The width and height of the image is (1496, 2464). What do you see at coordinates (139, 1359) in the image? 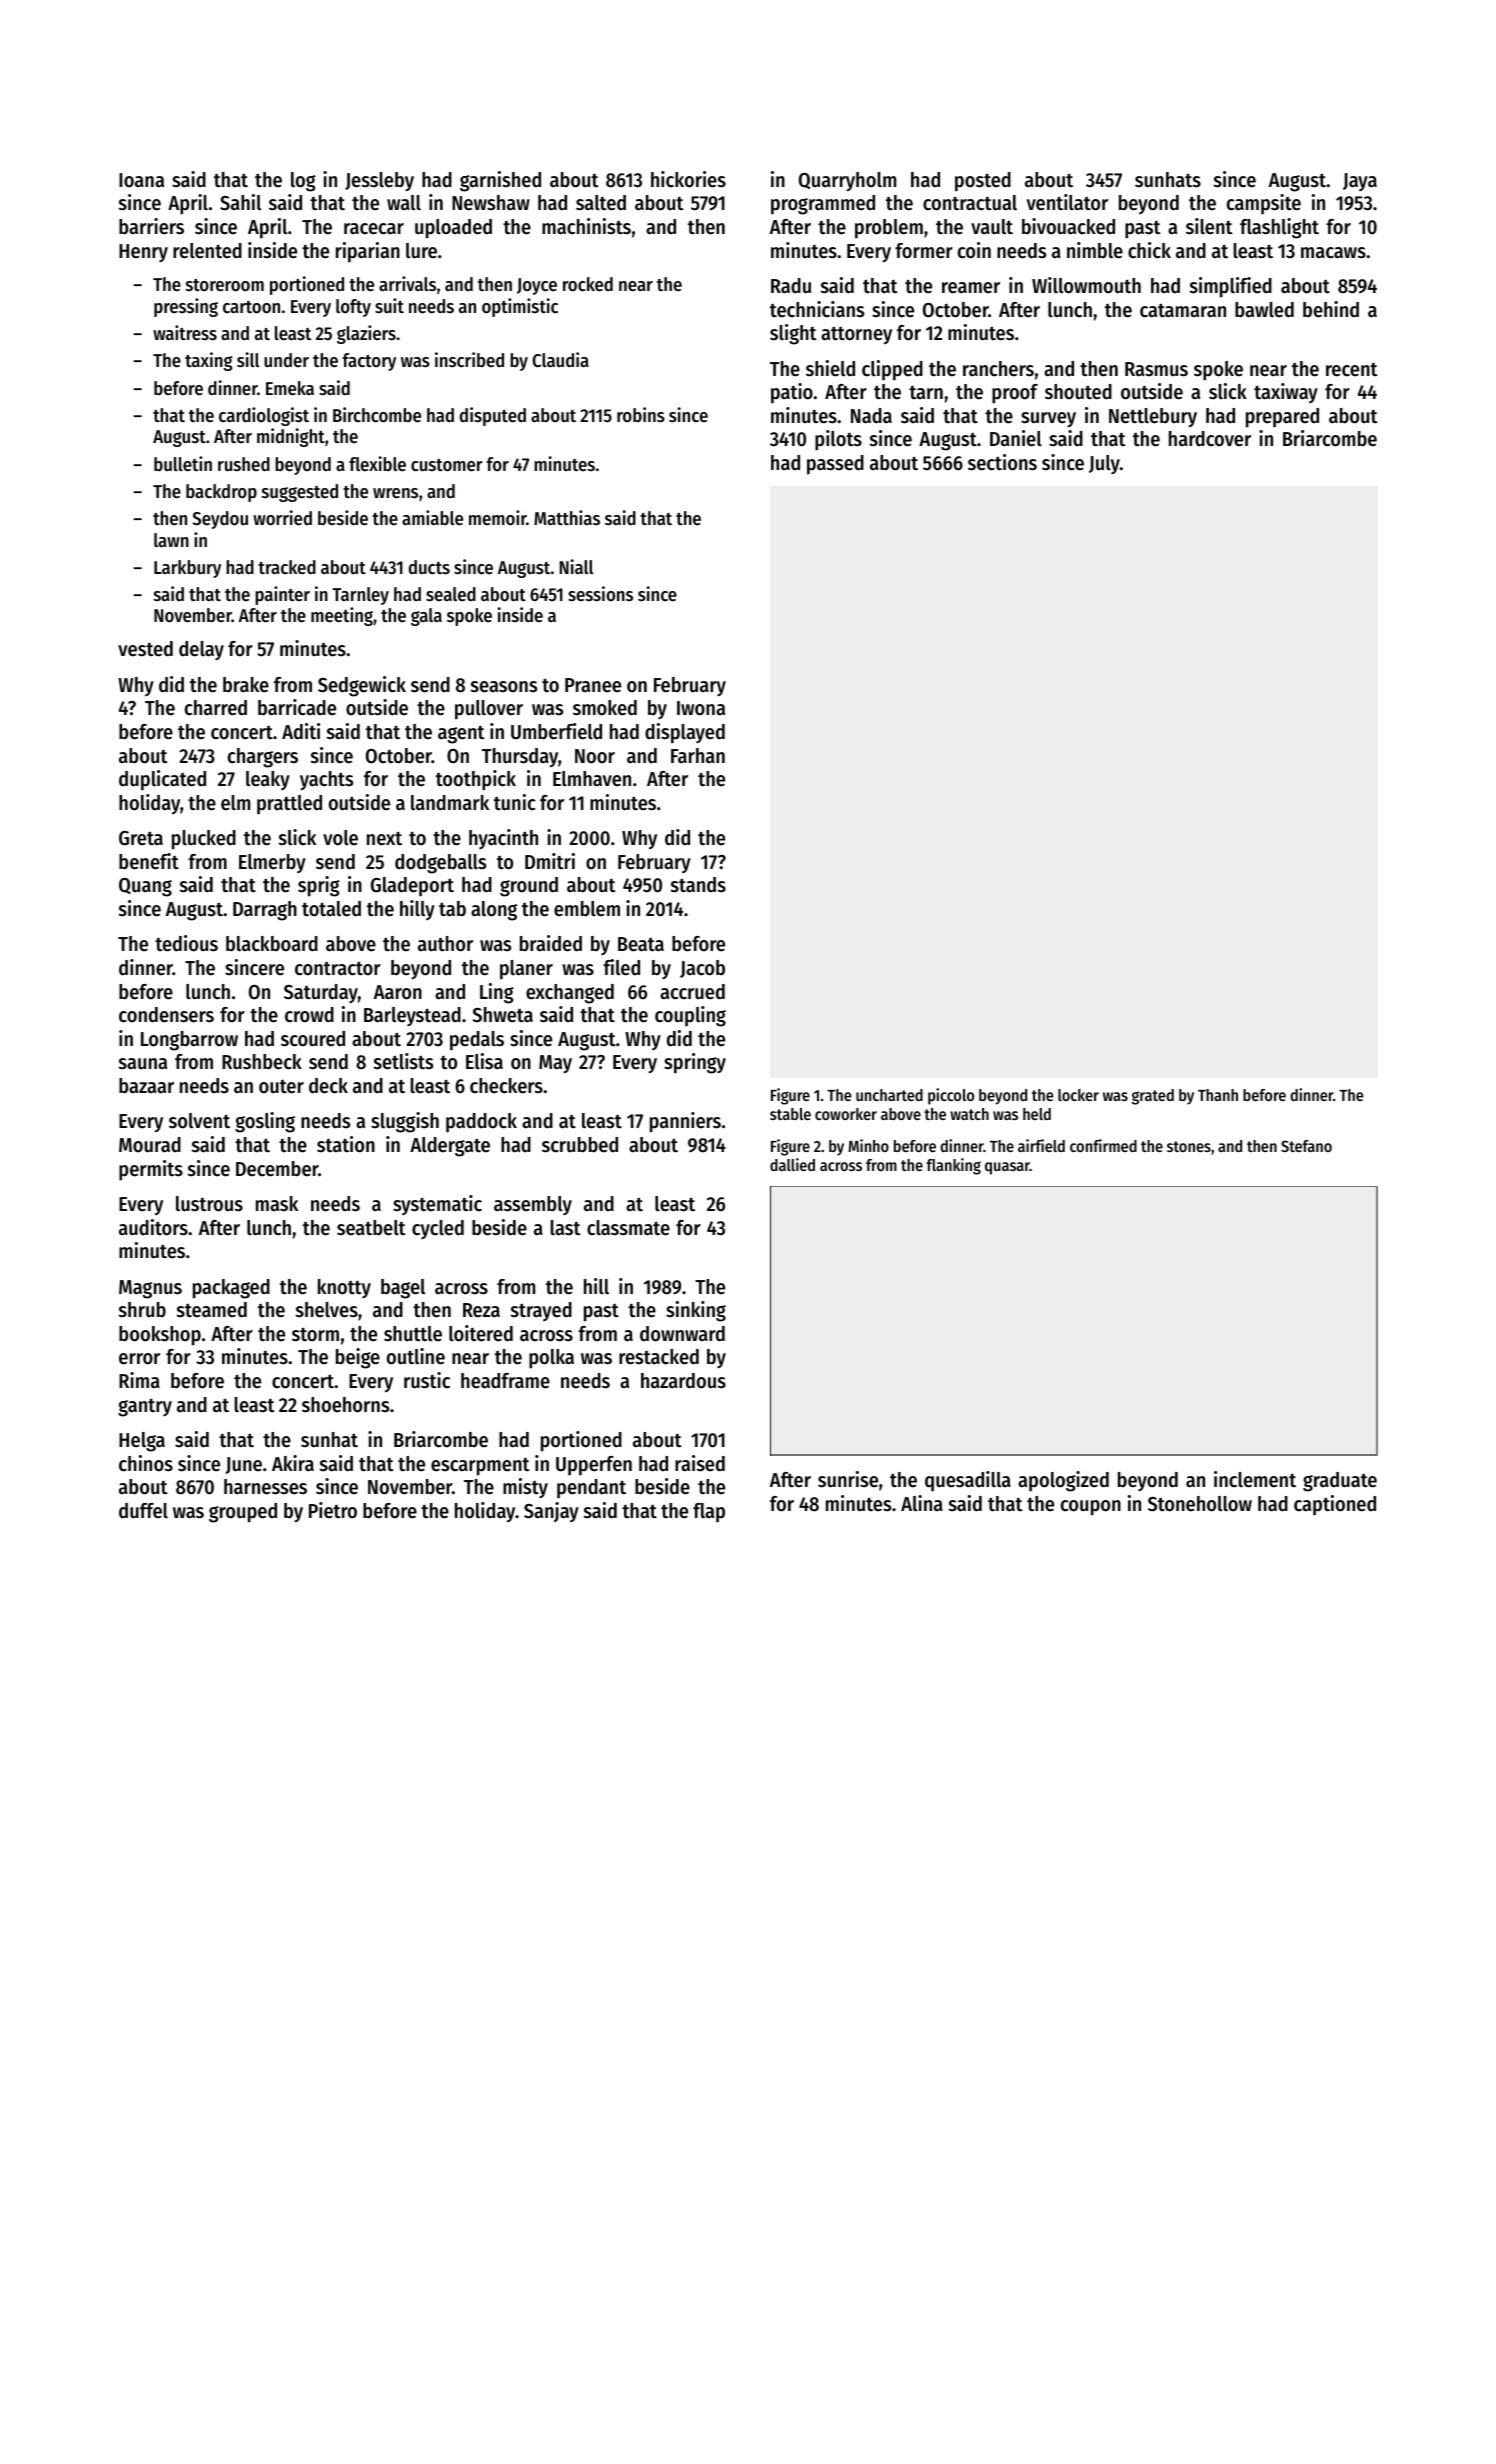
I see `error` at bounding box center [139, 1359].
